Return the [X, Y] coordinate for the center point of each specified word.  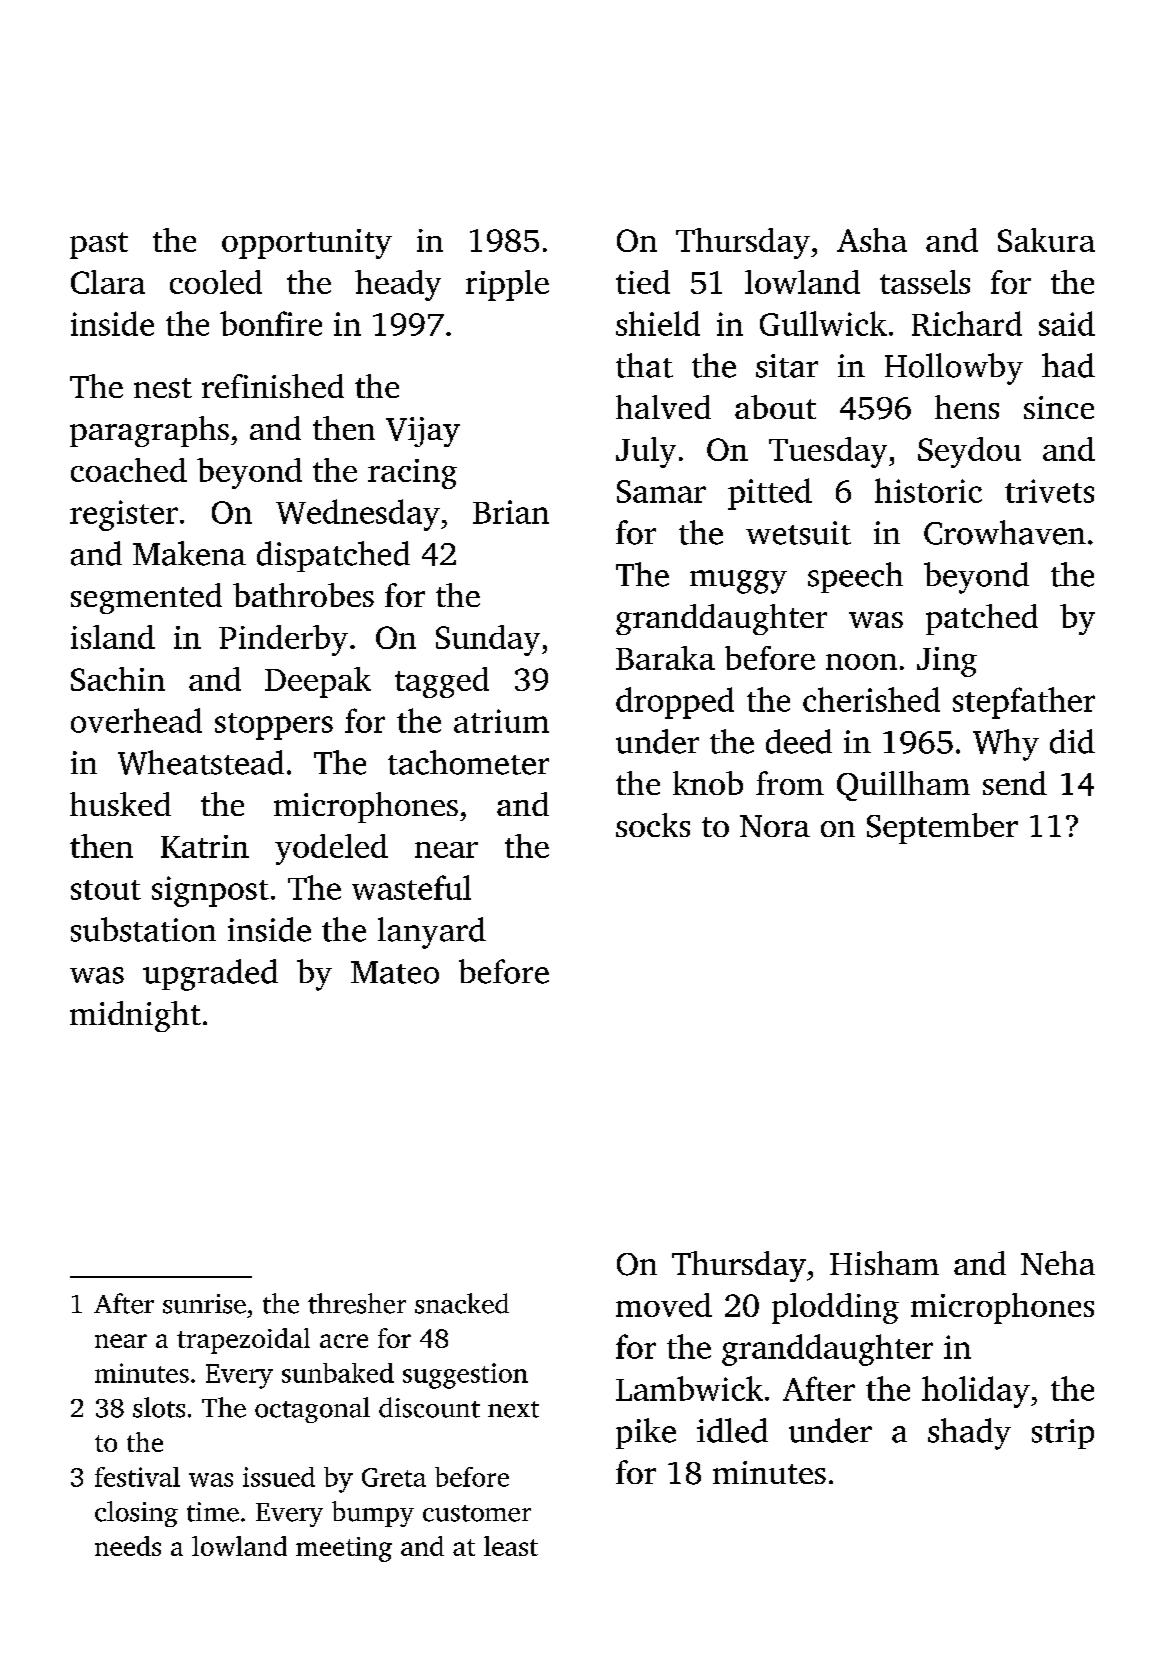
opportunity [307, 244]
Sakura [1046, 240]
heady [398, 285]
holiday [976, 1392]
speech [855, 577]
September [942, 828]
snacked [462, 1303]
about [775, 407]
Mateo [395, 972]
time [213, 1512]
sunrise [204, 1304]
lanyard [432, 933]
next [513, 1409]
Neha [1058, 1263]
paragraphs [149, 431]
